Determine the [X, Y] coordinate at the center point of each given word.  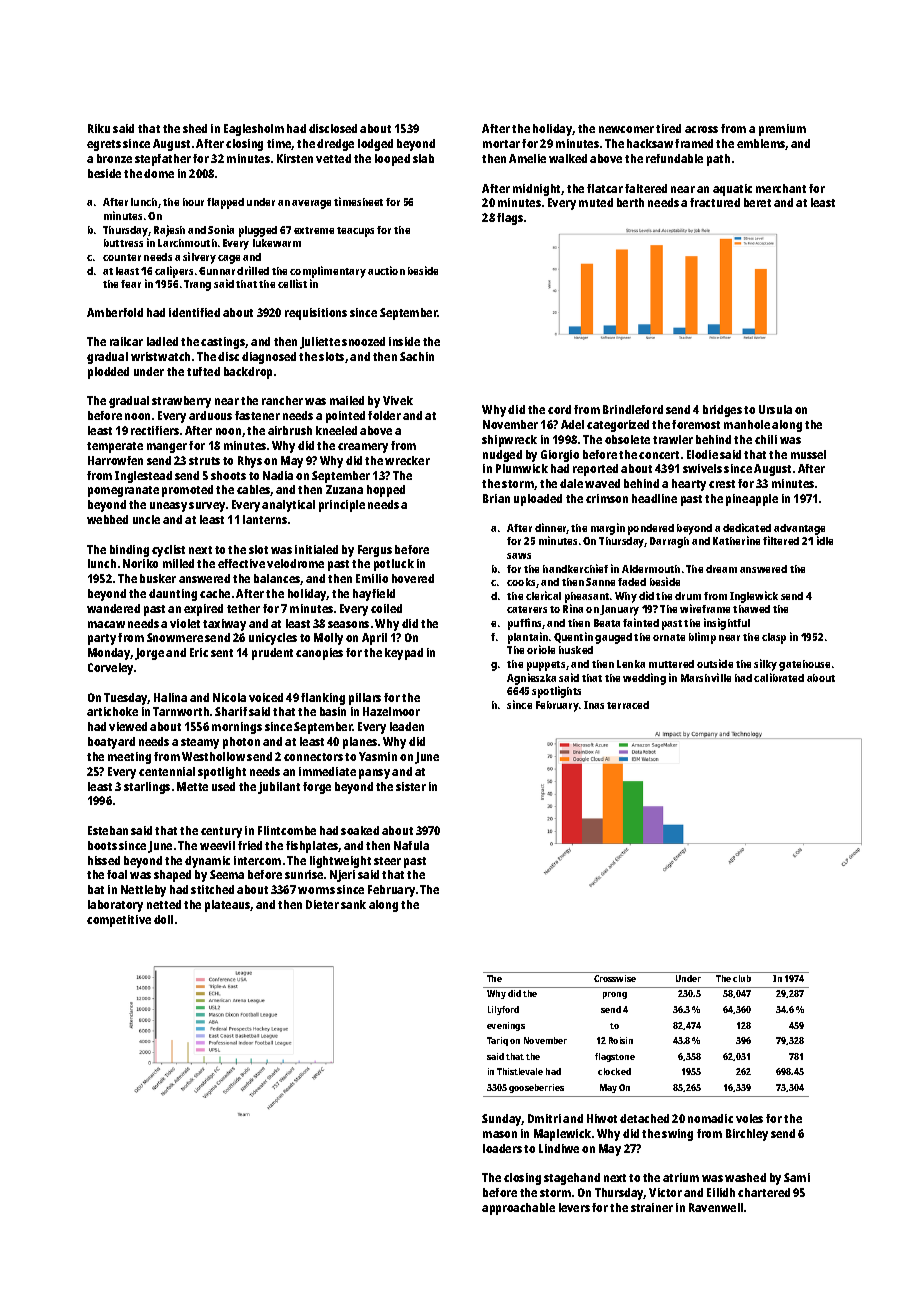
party [102, 639]
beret [757, 202]
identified [194, 312]
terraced [628, 705]
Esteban [108, 830]
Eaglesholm [254, 130]
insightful [727, 624]
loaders [502, 1148]
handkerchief [575, 568]
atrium [681, 1177]
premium [782, 130]
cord [559, 409]
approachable [518, 1209]
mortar [501, 144]
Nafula [411, 845]
